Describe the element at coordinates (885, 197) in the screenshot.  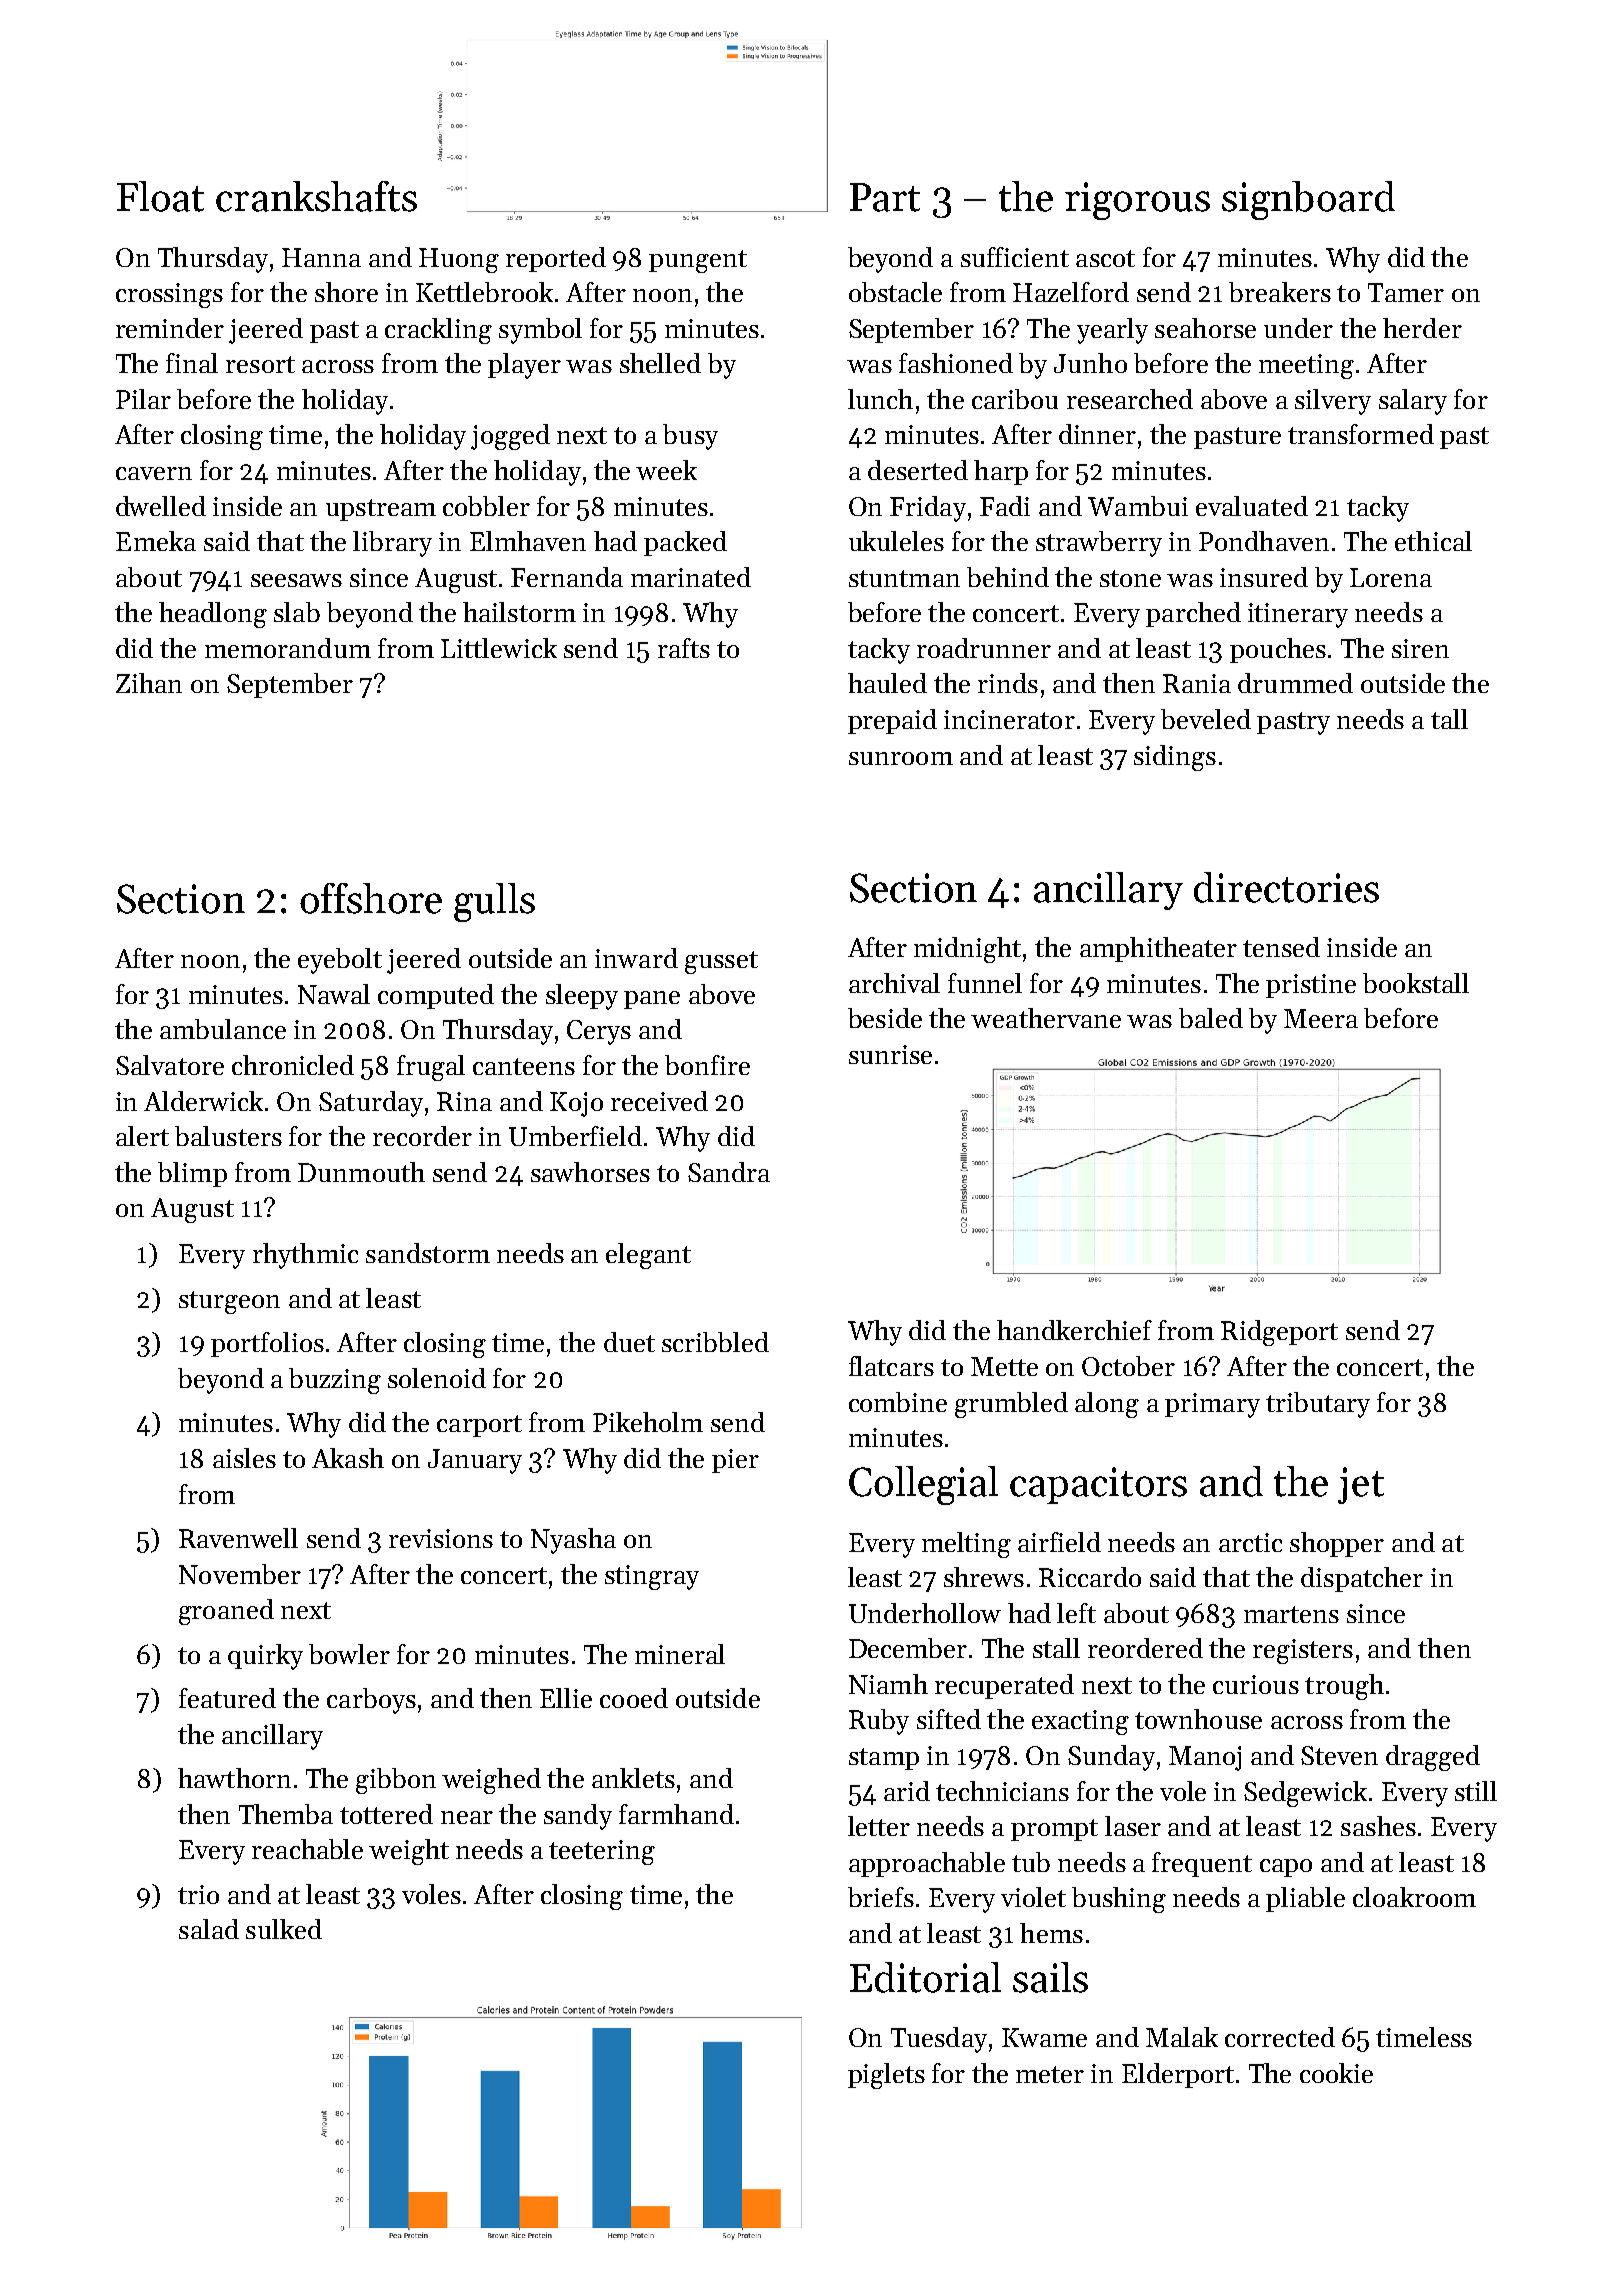
I see `Part` at that location.
